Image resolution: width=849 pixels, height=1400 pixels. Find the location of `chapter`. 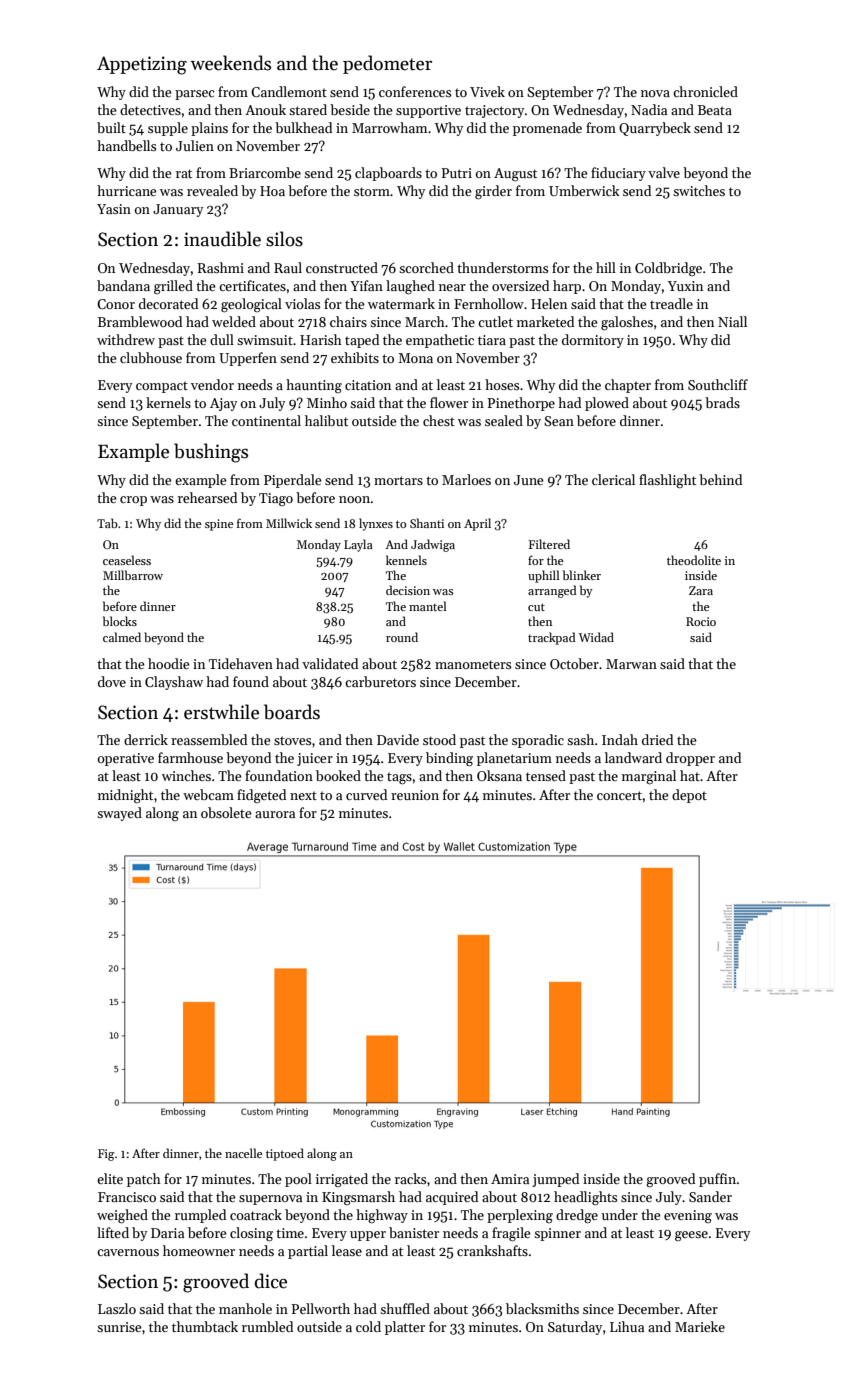

chapter is located at coordinates (628, 386).
